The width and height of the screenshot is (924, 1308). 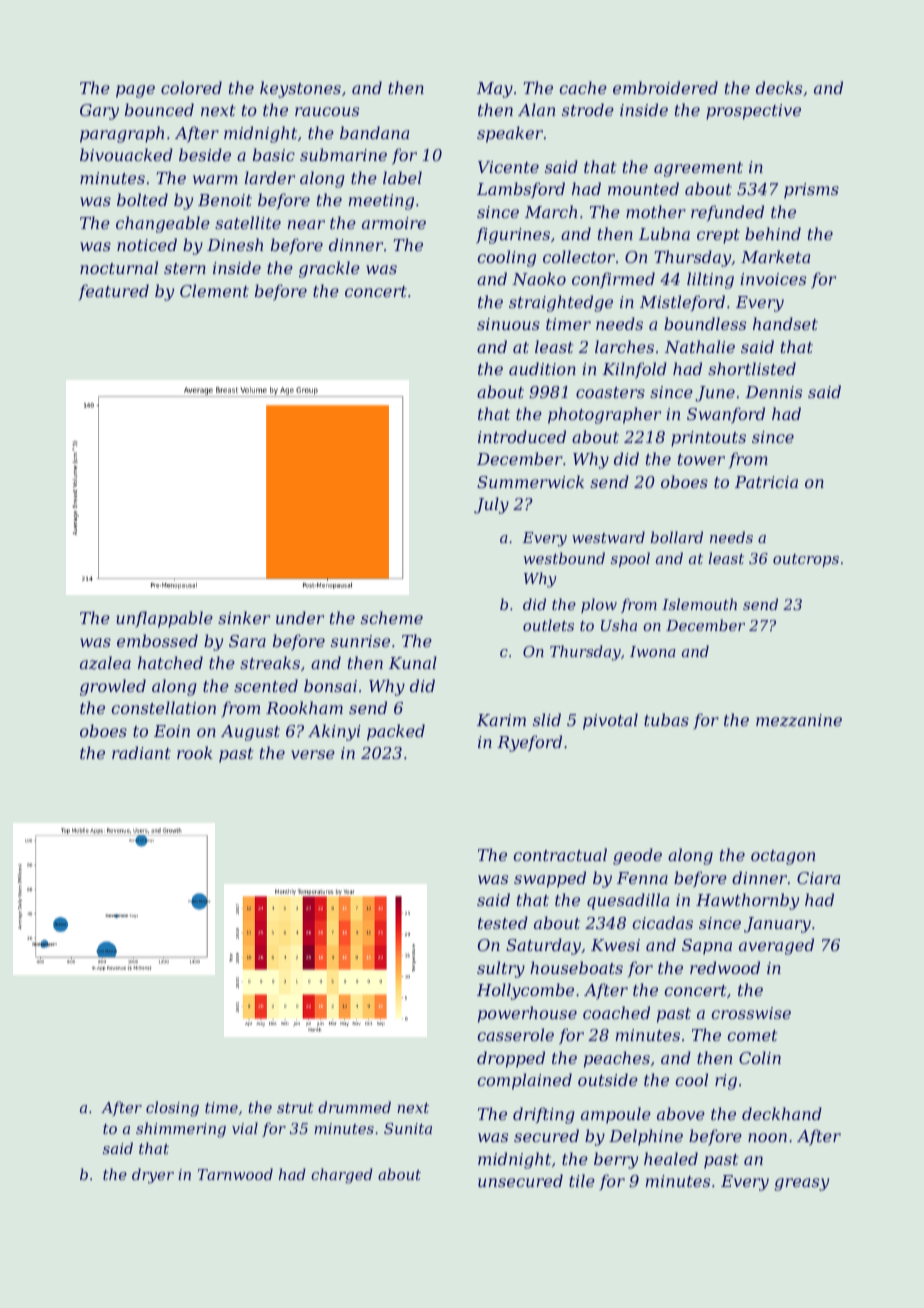 I want to click on deckhand, so click(x=782, y=1113).
